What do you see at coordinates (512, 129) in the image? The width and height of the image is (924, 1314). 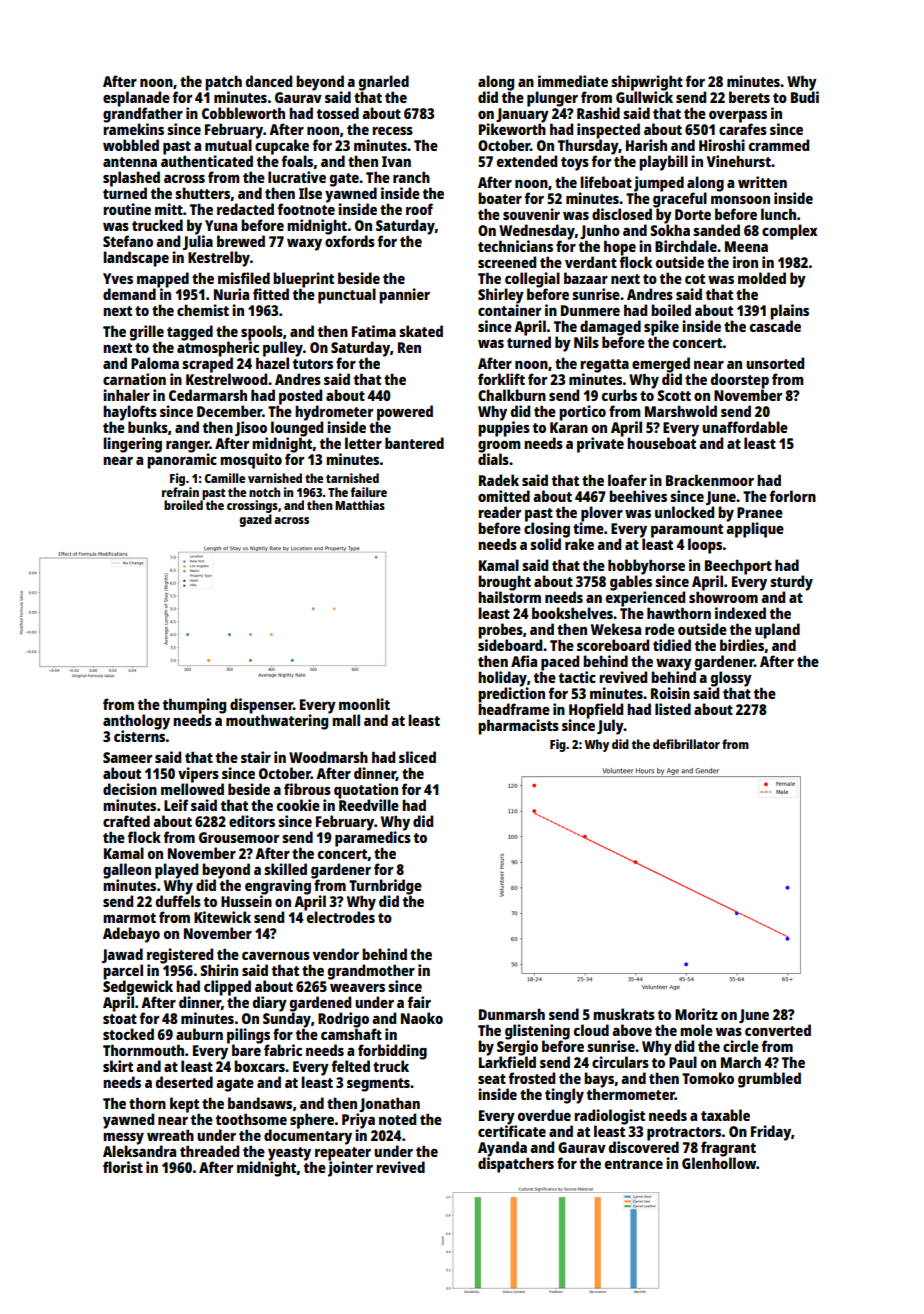 I see `Pikeworth` at bounding box center [512, 129].
